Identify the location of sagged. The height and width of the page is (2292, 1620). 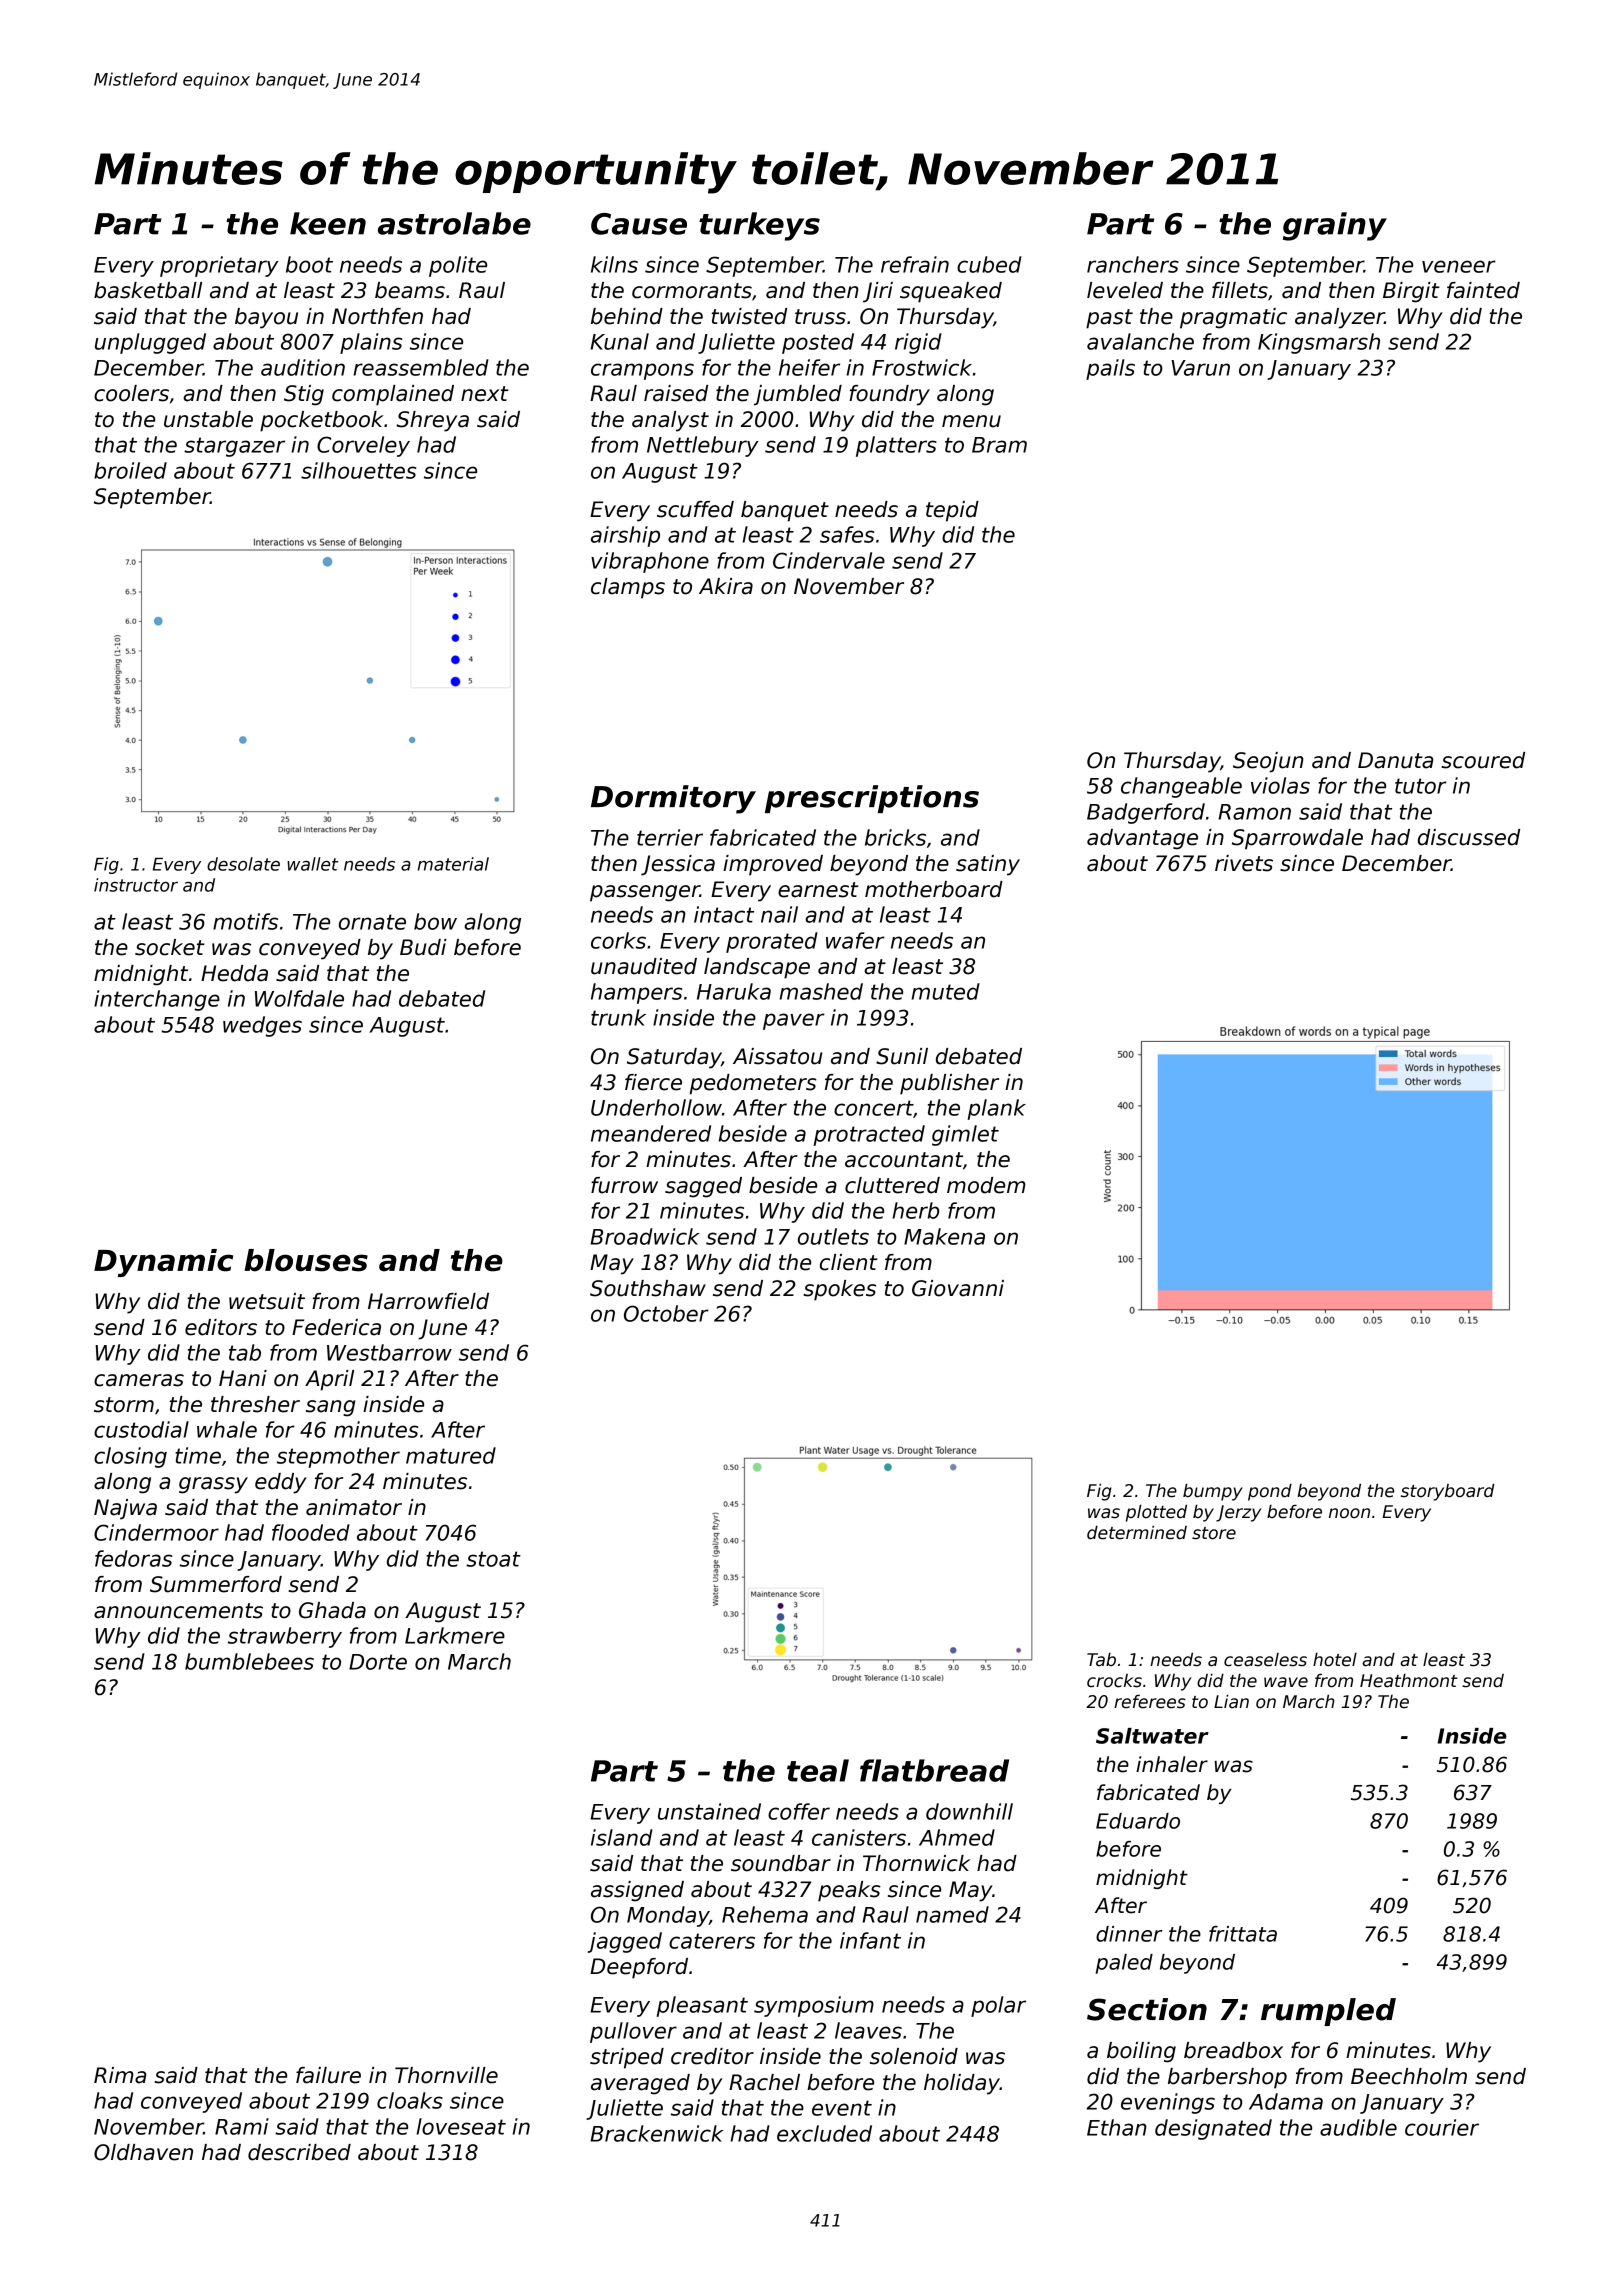
(703, 1187).
